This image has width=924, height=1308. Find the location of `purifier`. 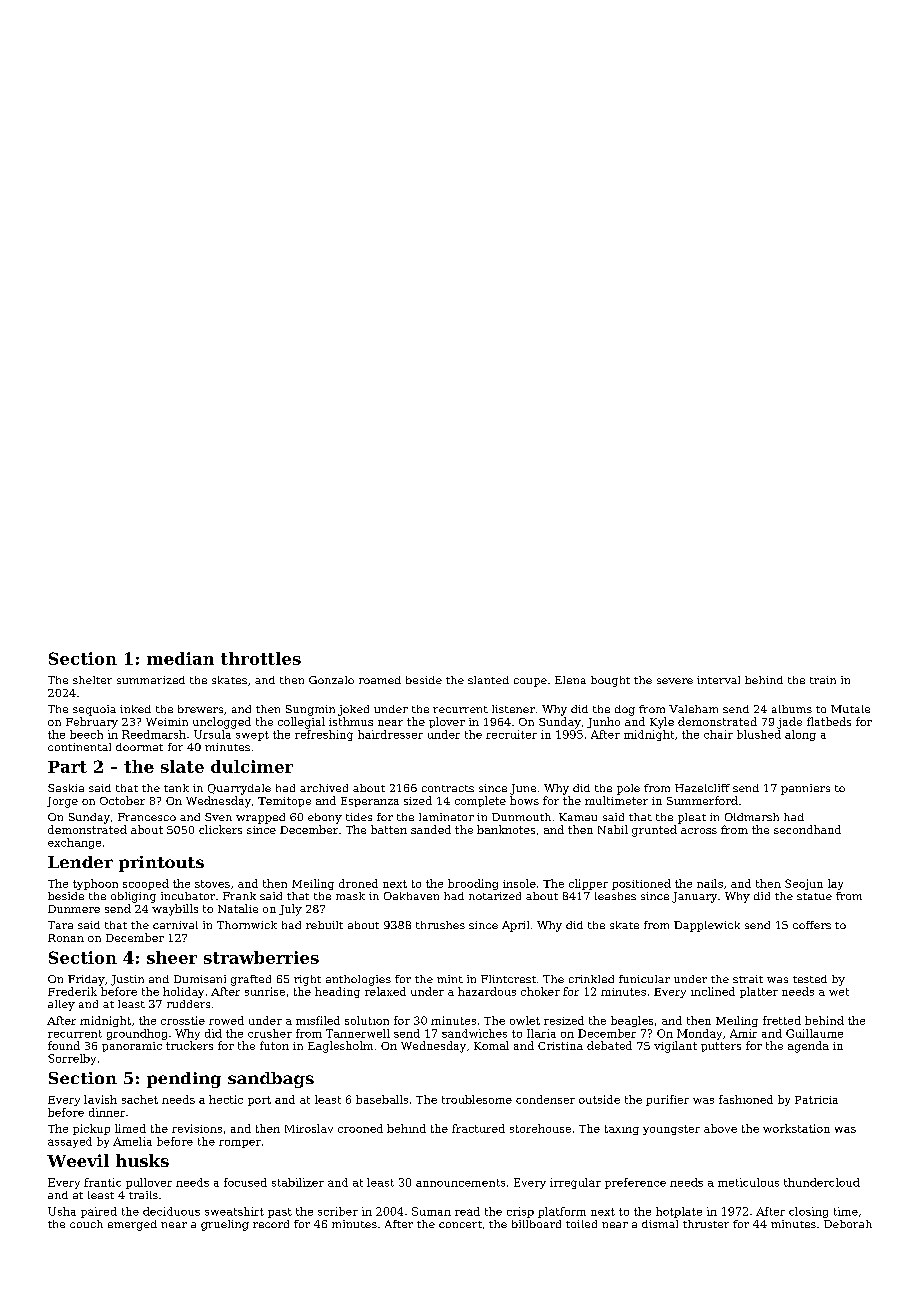

purifier is located at coordinates (667, 1100).
